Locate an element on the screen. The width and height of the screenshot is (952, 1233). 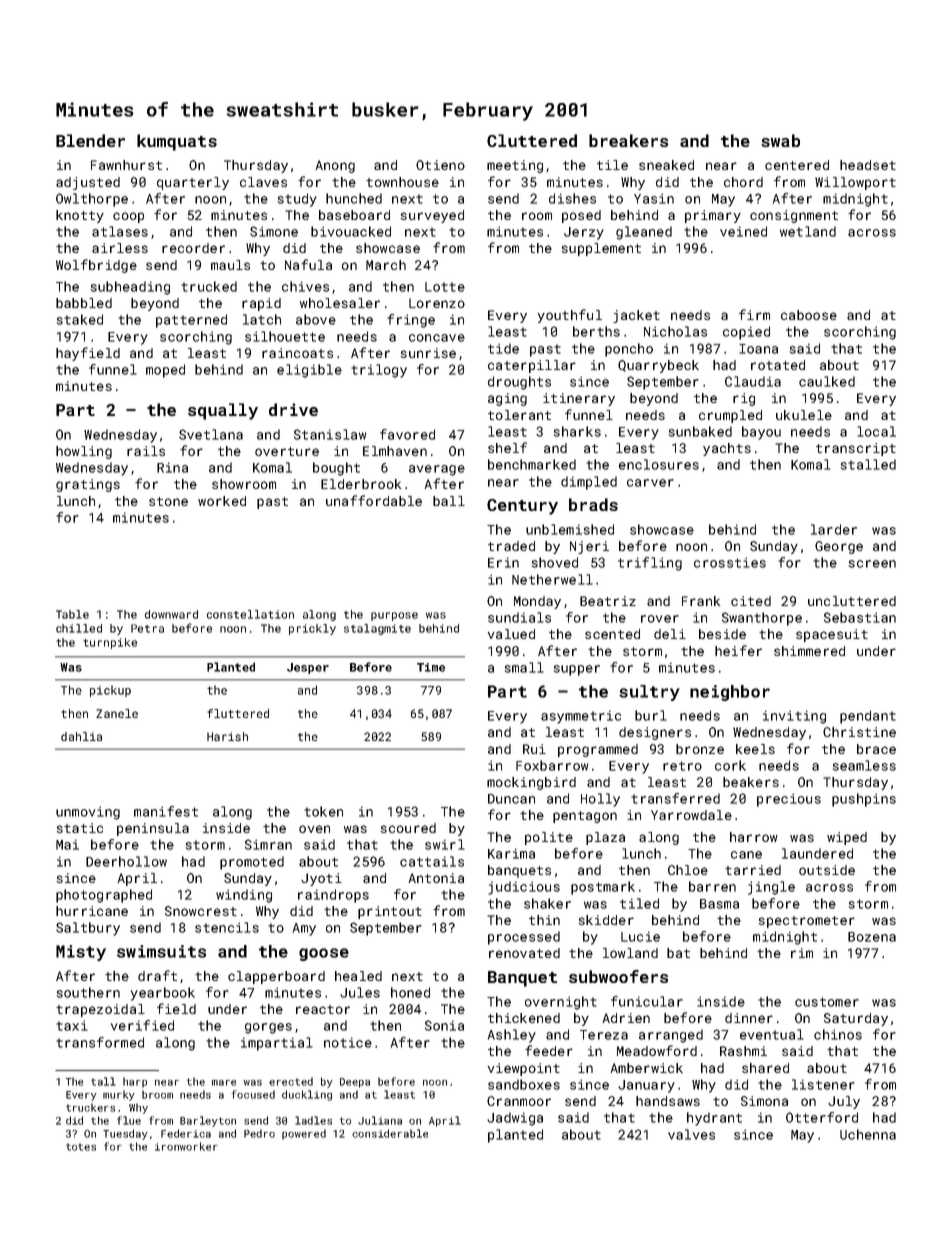
manifest is located at coordinates (166, 811).
